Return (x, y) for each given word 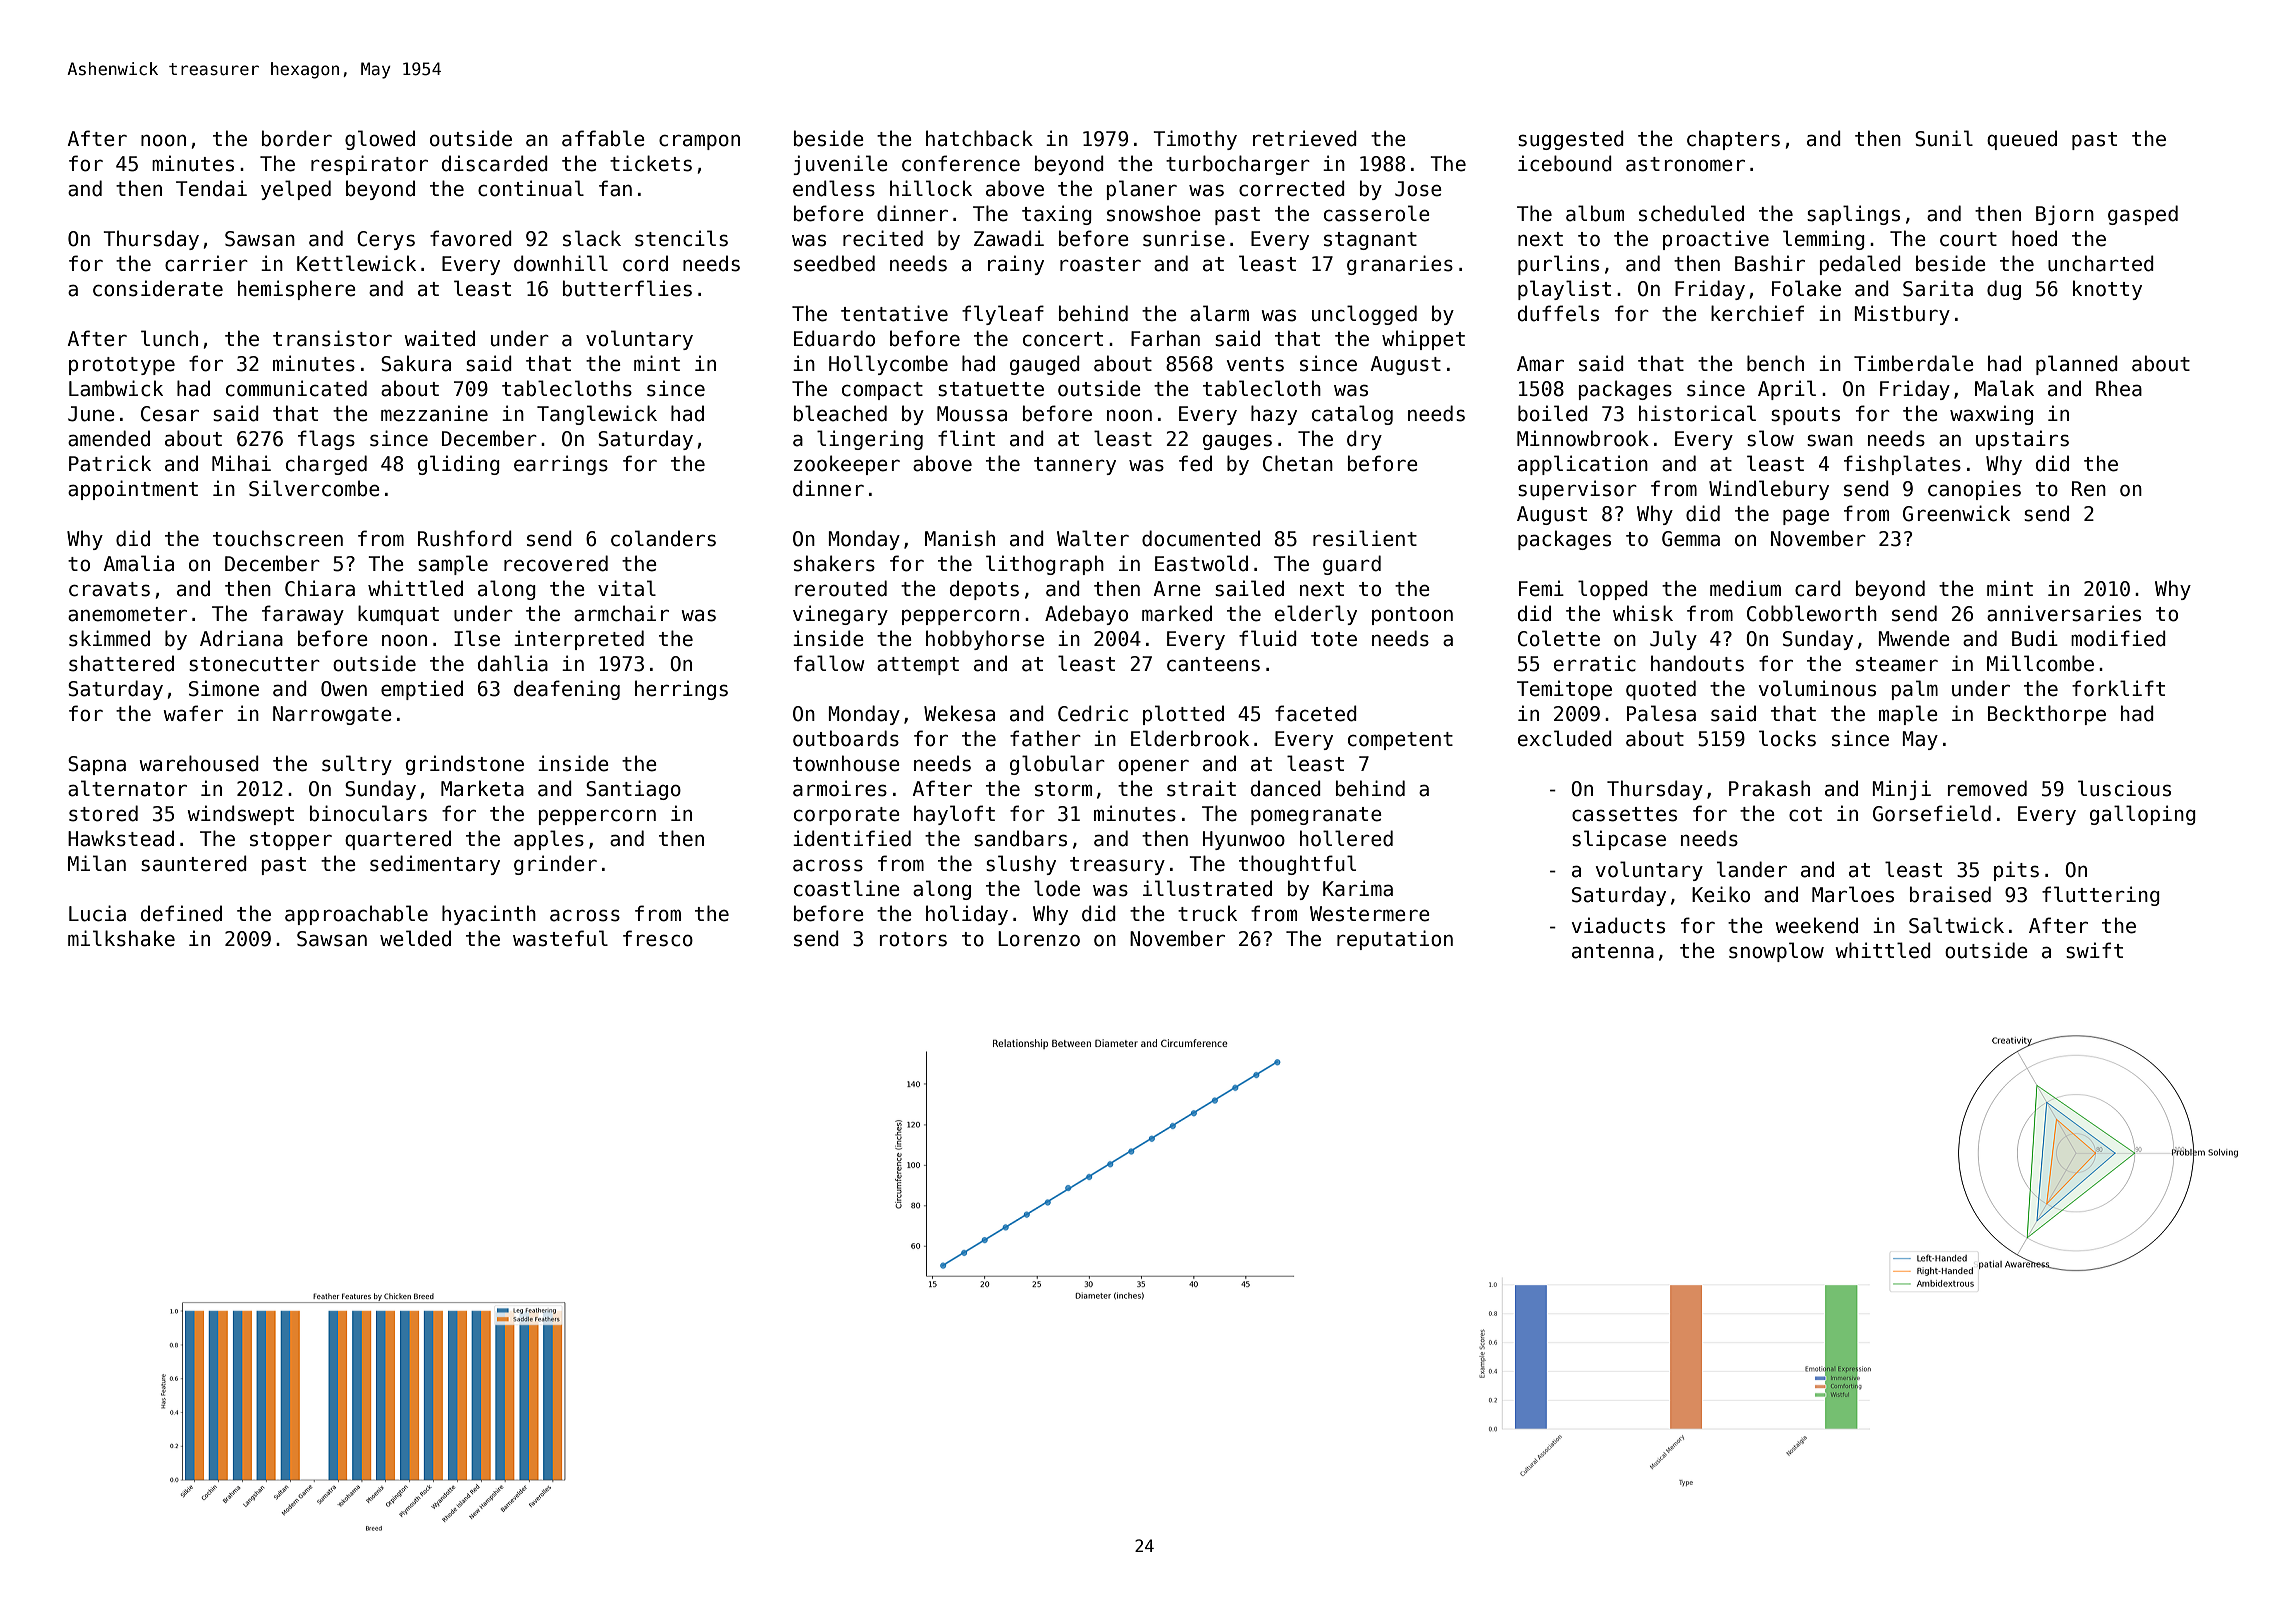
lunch (169, 338)
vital (627, 588)
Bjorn (2065, 215)
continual (531, 188)
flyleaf (1003, 315)
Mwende (1914, 638)
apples (549, 840)
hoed (2034, 238)
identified (852, 838)
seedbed (834, 263)
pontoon (1412, 616)
